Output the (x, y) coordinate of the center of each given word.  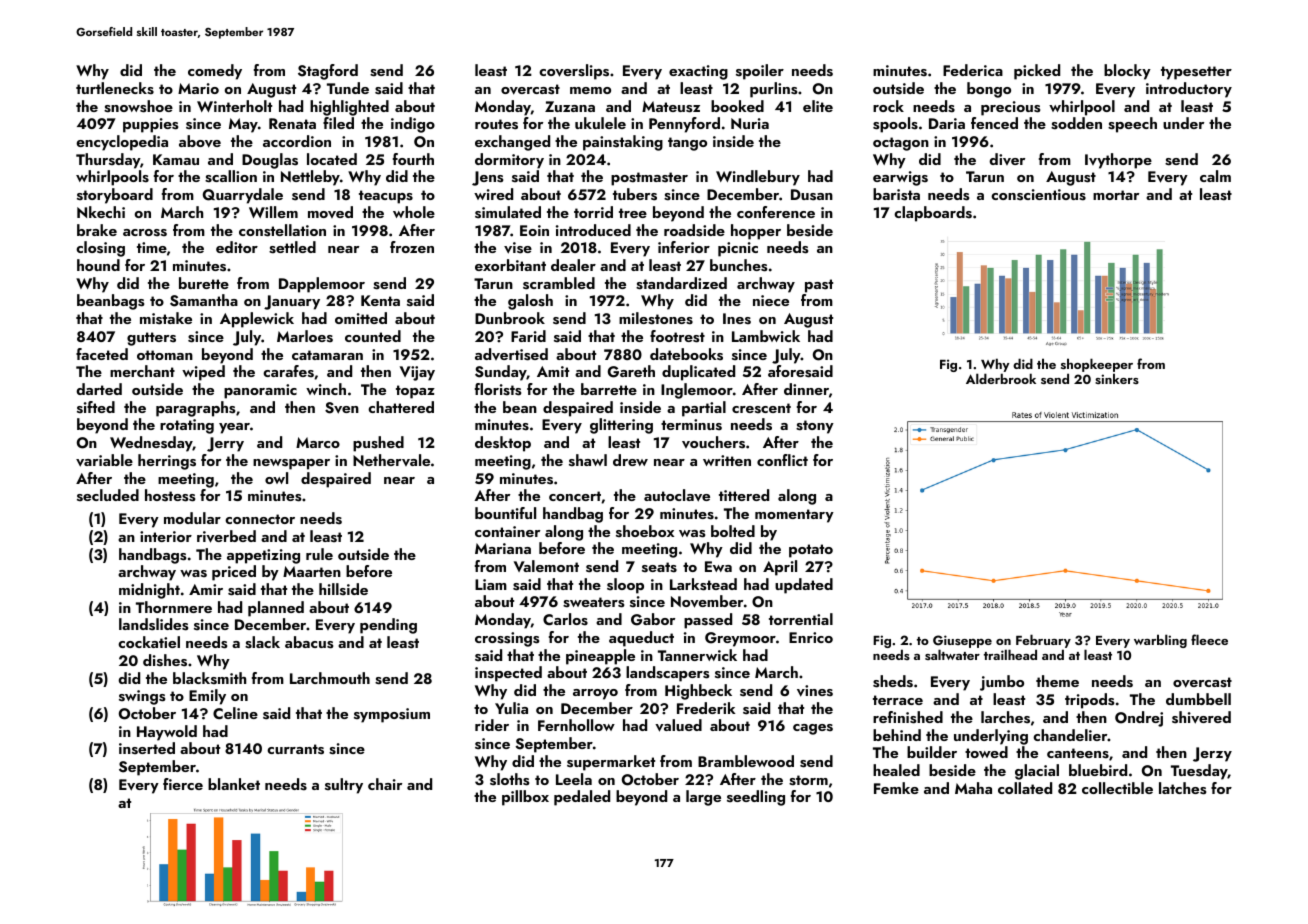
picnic (738, 249)
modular (192, 518)
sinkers (1117, 378)
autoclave (677, 495)
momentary (794, 516)
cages (813, 729)
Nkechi (101, 212)
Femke (896, 788)
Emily (207, 697)
